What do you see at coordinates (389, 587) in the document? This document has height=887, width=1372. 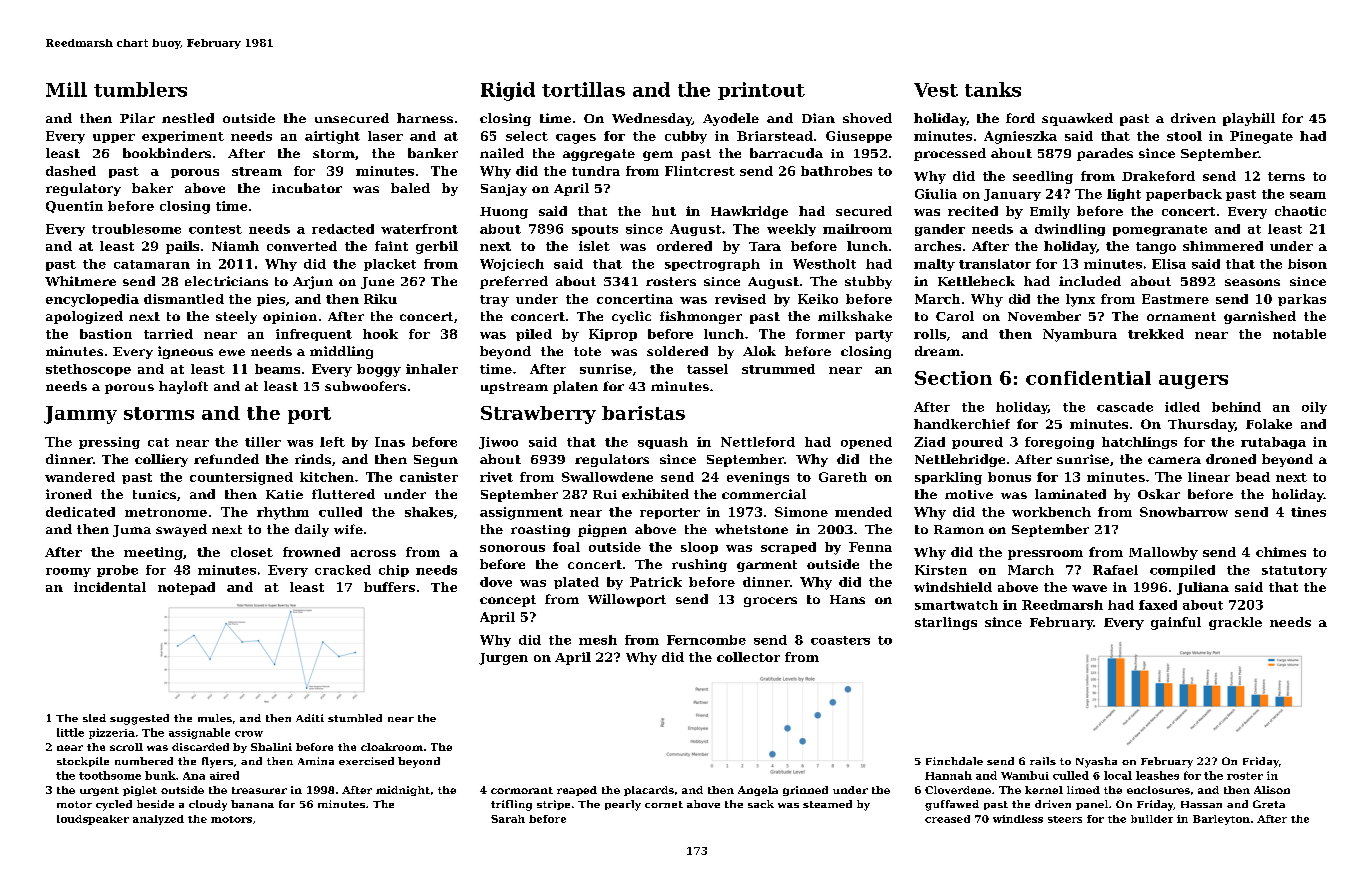 I see `buffers` at bounding box center [389, 587].
